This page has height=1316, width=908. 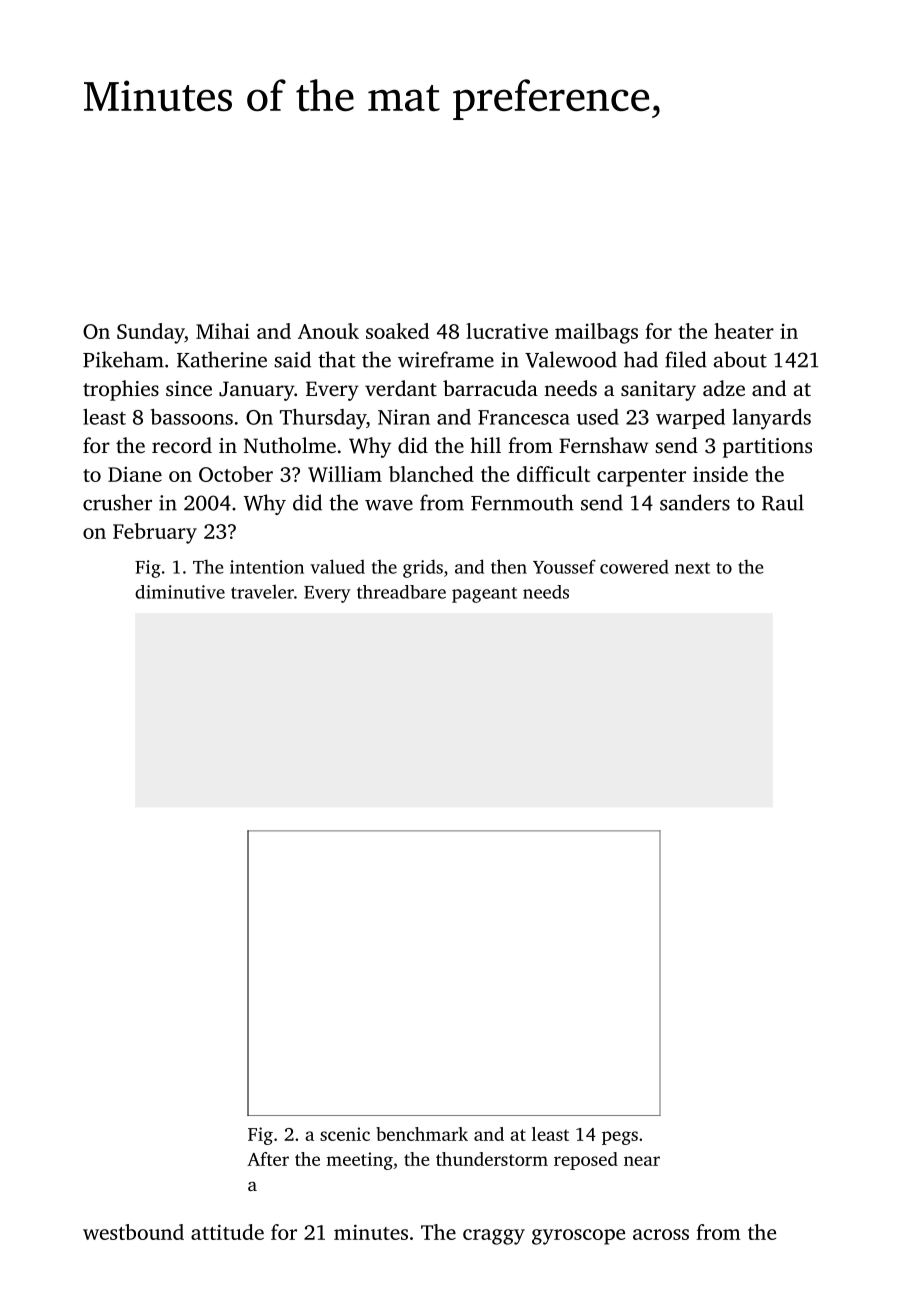 What do you see at coordinates (422, 1134) in the page?
I see `benchmark` at bounding box center [422, 1134].
